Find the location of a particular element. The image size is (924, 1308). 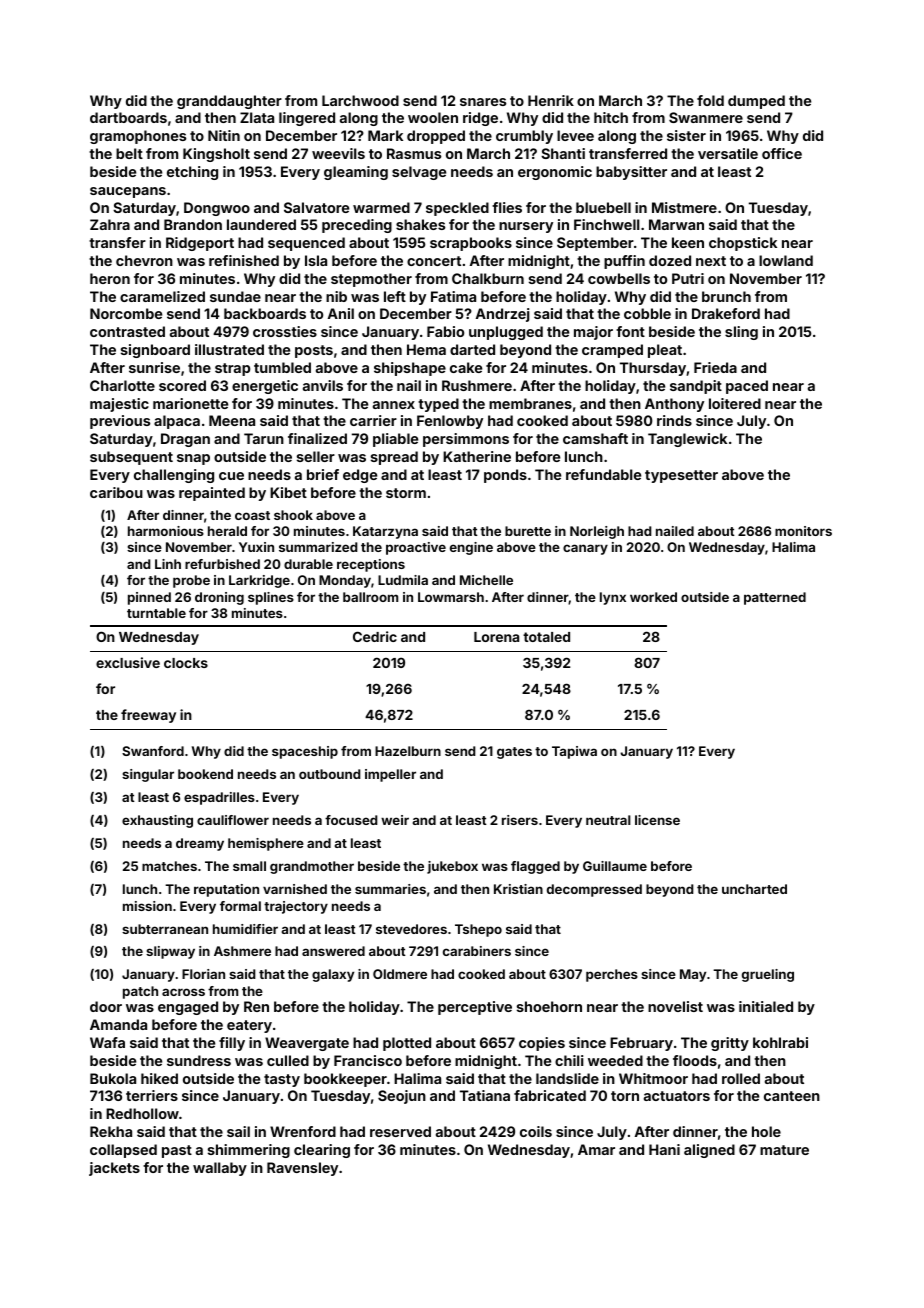

Redhollow is located at coordinates (142, 1113).
